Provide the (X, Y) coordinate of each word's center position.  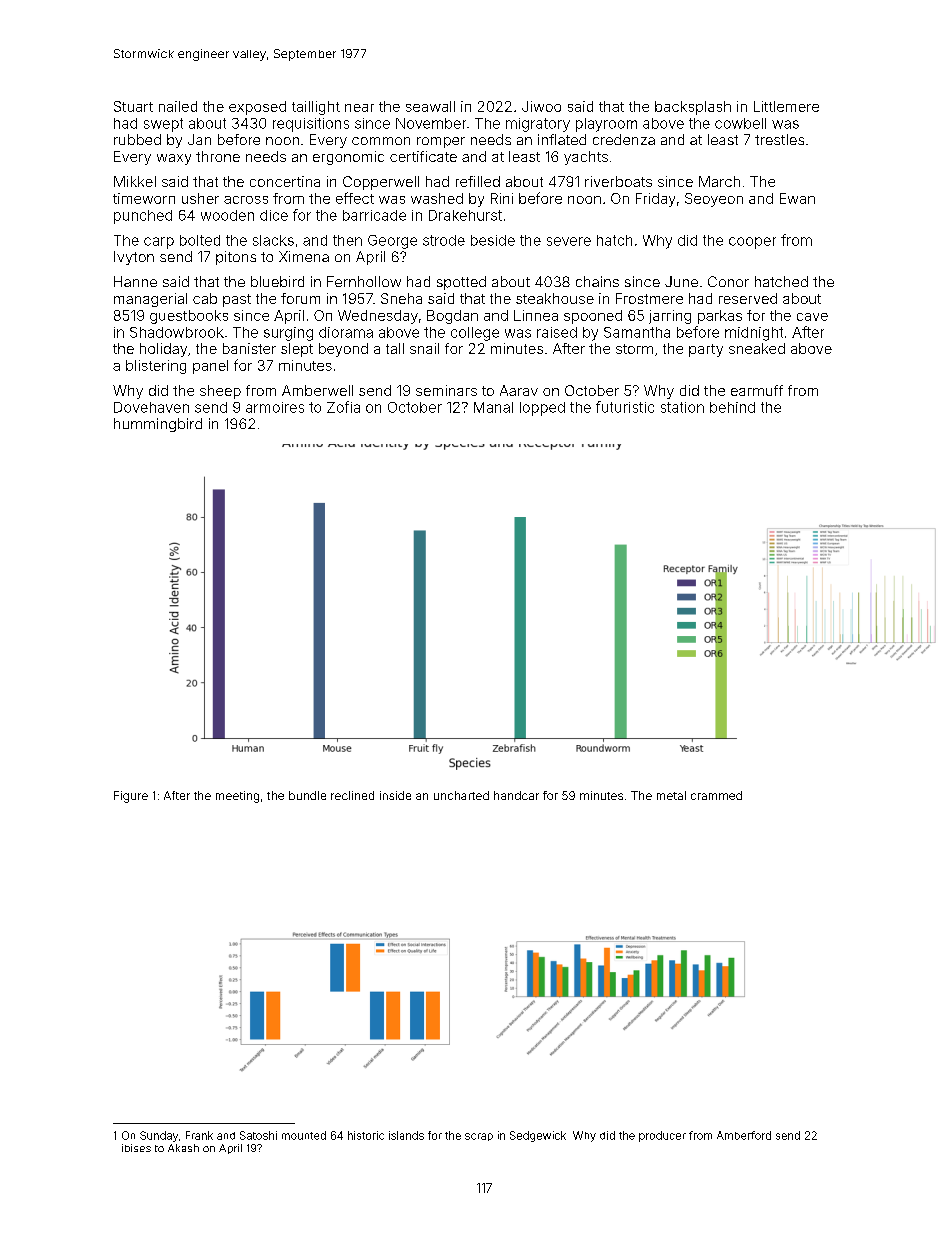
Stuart (133, 106)
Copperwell (381, 183)
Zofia (343, 407)
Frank (199, 1135)
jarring (670, 317)
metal (671, 795)
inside (395, 795)
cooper (752, 243)
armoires (275, 407)
